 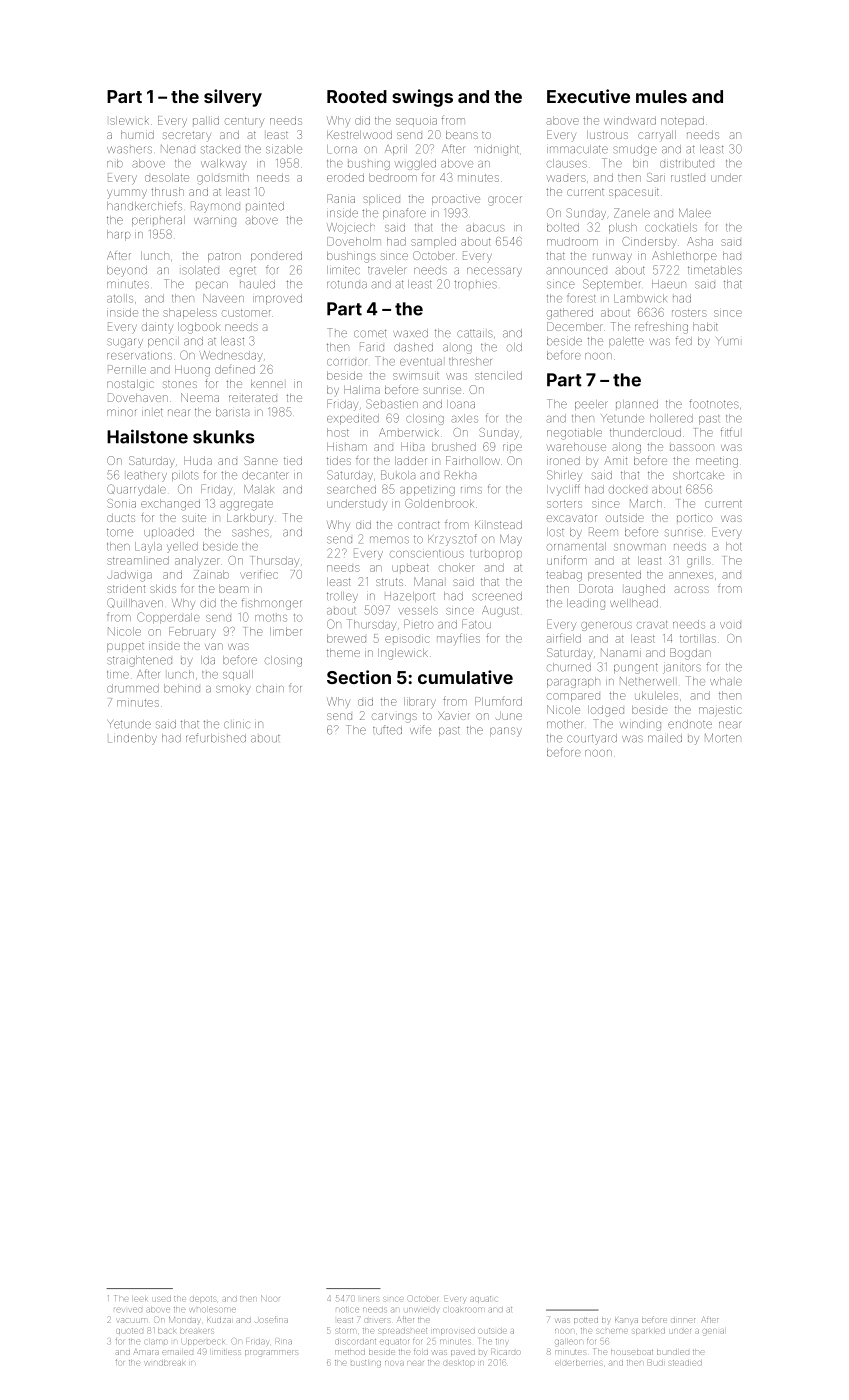 What do you see at coordinates (661, 96) in the document?
I see `mules` at bounding box center [661, 96].
